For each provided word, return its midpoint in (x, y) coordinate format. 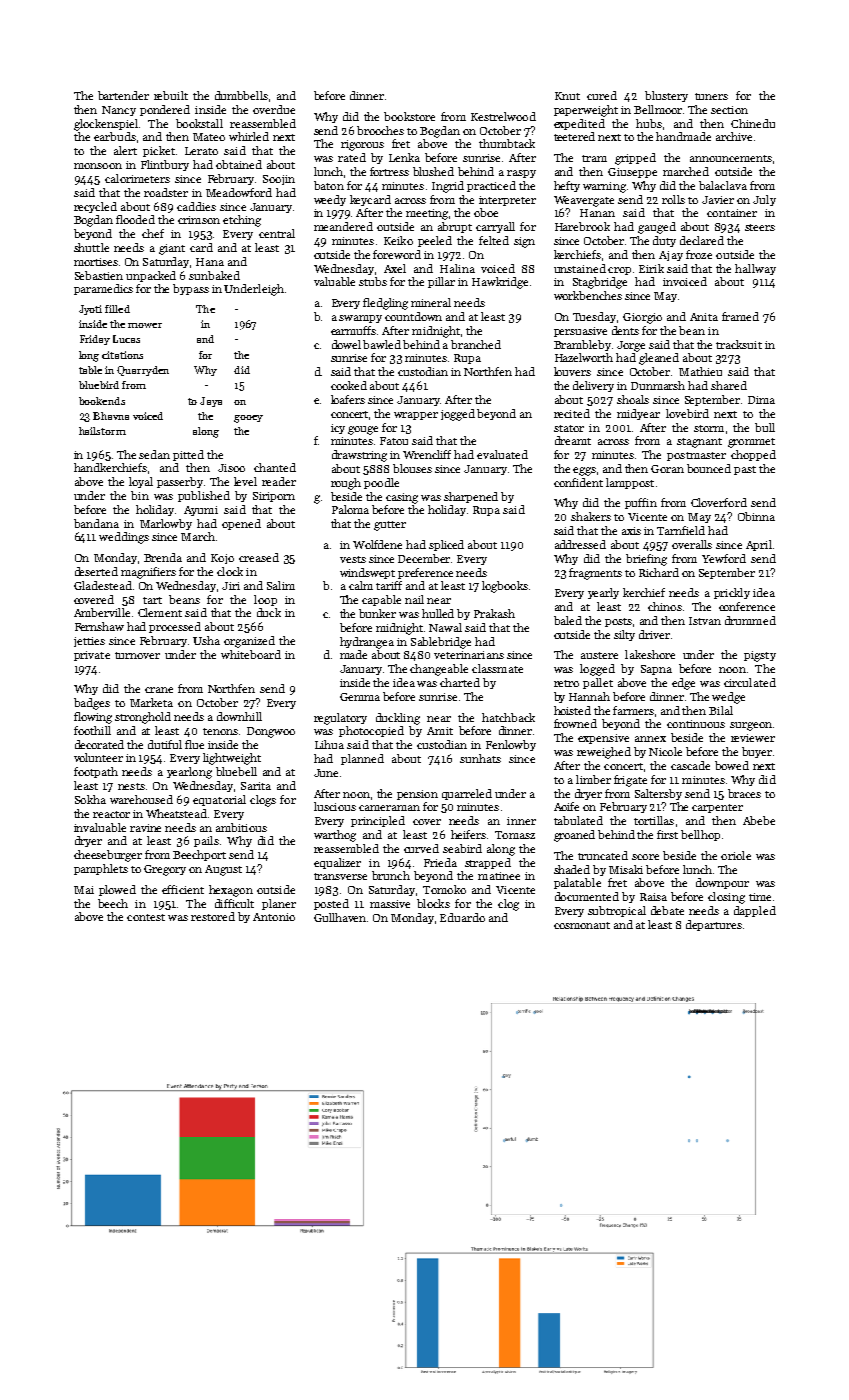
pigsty (760, 656)
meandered (343, 226)
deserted (96, 571)
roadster (166, 192)
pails (206, 841)
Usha (206, 640)
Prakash (494, 613)
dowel (346, 344)
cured (602, 95)
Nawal (445, 627)
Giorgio (642, 318)
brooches (380, 130)
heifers (468, 834)
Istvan (705, 621)
